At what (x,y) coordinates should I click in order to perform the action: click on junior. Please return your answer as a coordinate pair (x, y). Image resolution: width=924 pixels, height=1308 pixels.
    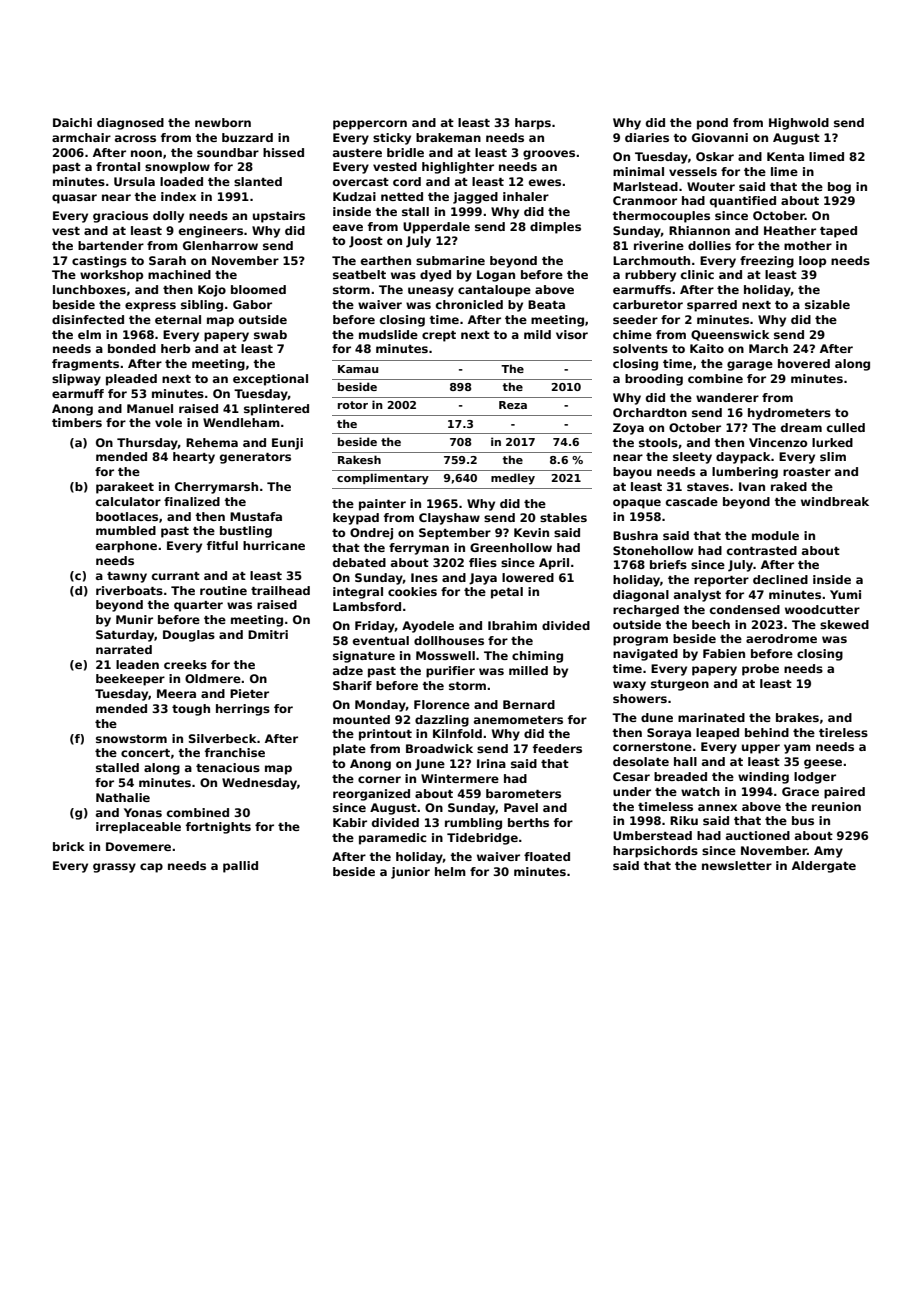
    Looking at the image, I should click on (410, 873).
